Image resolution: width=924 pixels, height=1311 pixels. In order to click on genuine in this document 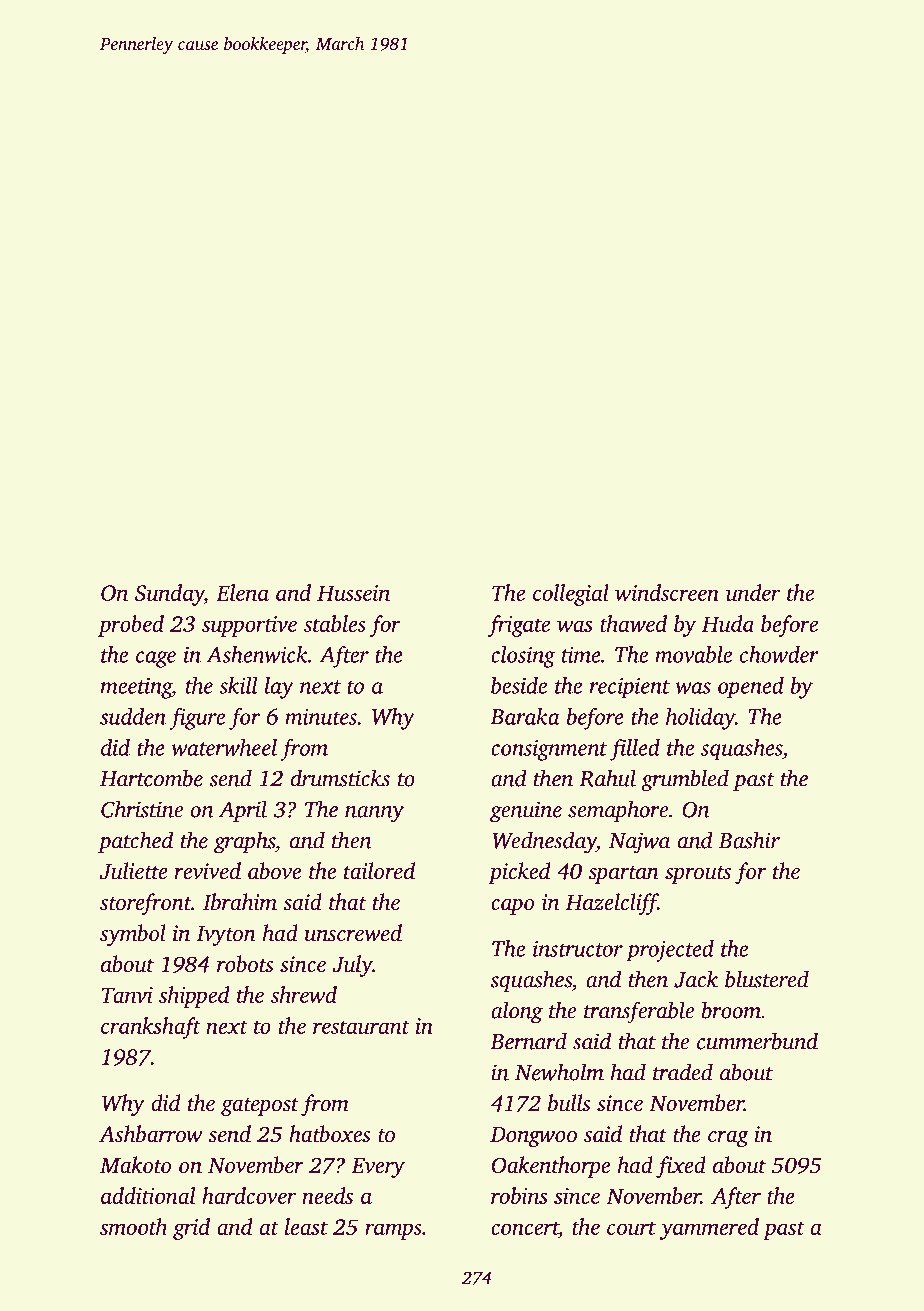, I will do `click(526, 812)`.
